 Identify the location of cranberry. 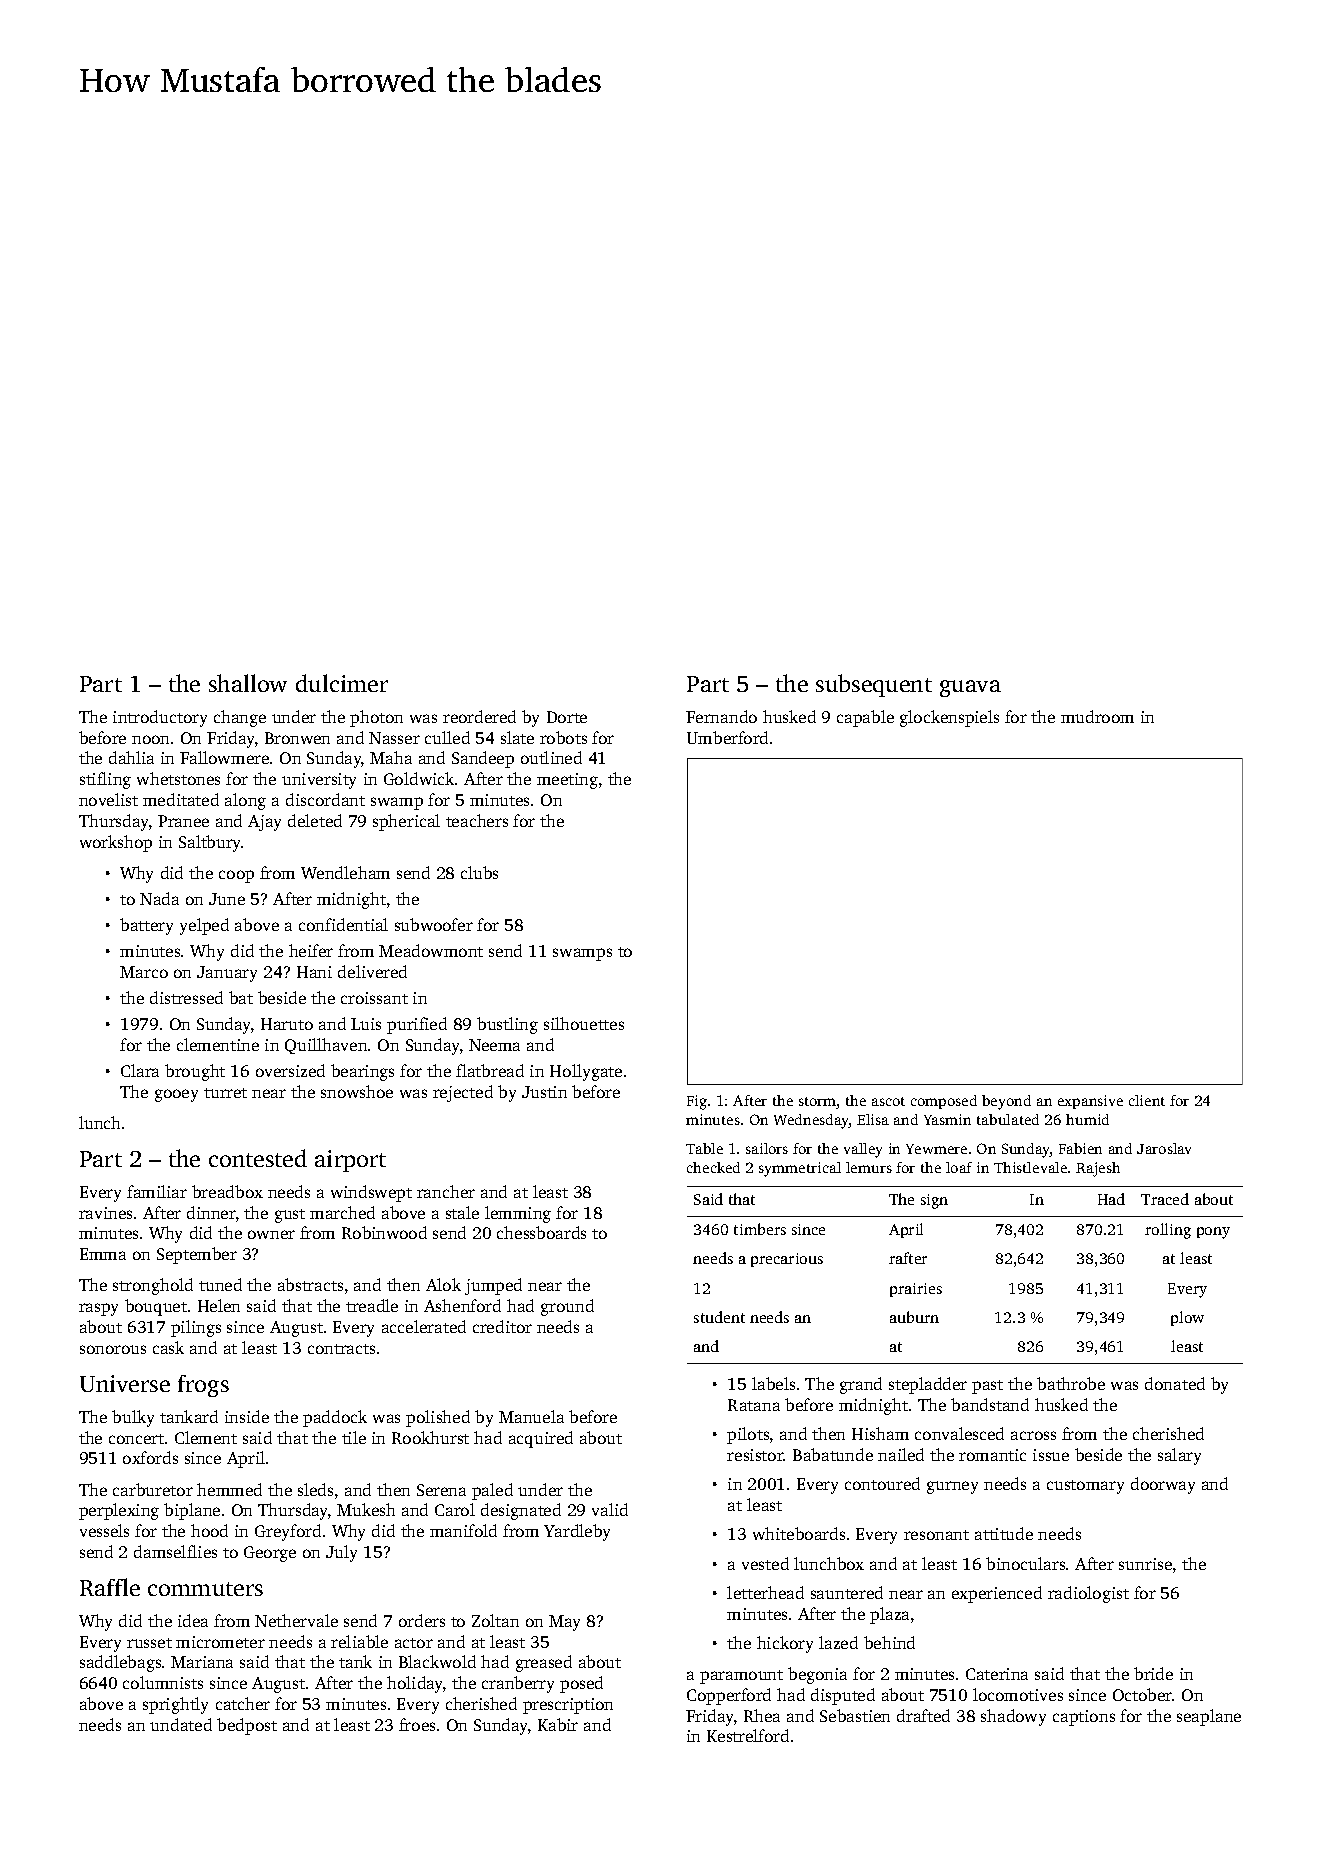
(518, 1684).
